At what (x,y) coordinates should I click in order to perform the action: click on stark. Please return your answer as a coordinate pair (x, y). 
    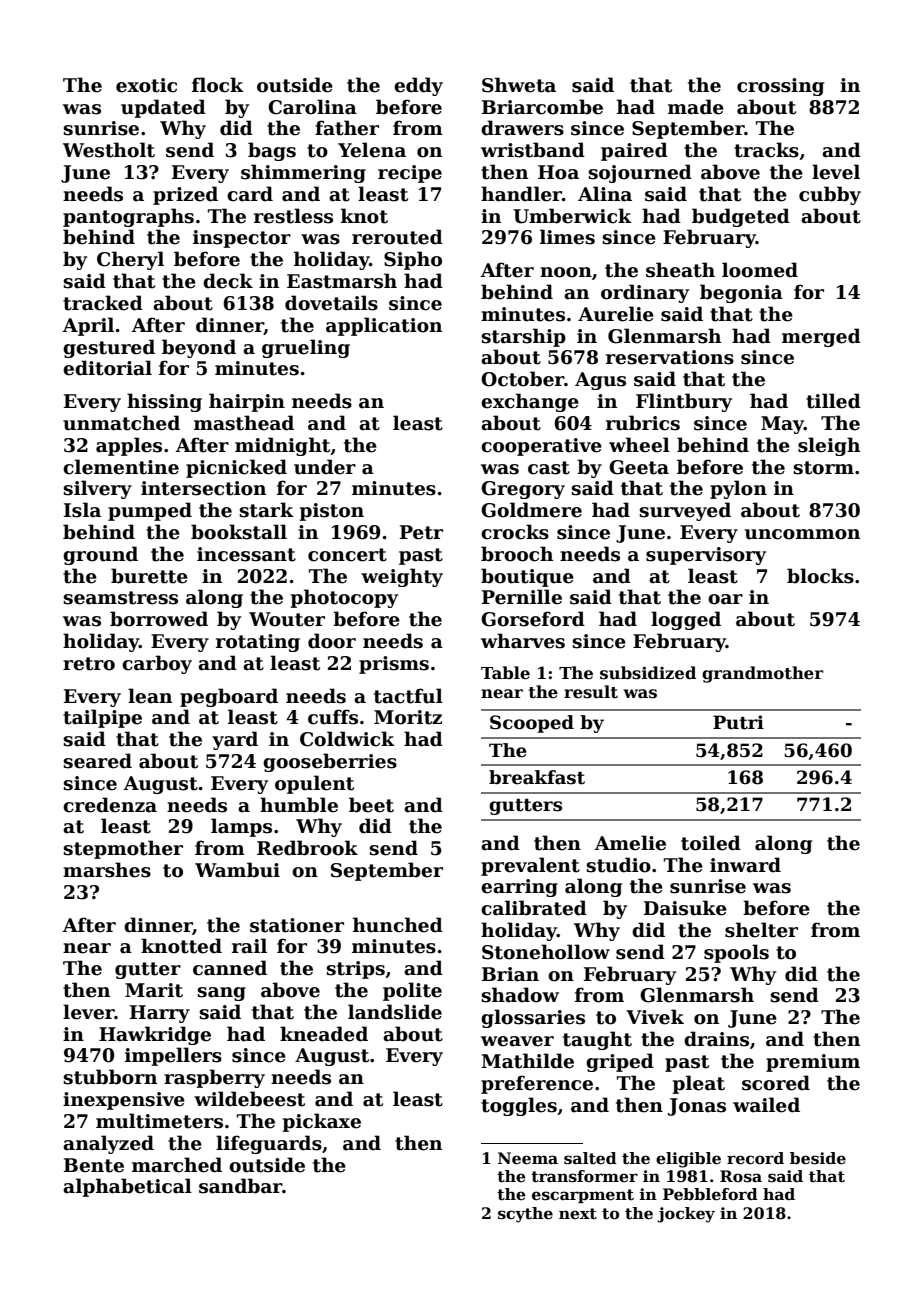
    Looking at the image, I should click on (266, 510).
